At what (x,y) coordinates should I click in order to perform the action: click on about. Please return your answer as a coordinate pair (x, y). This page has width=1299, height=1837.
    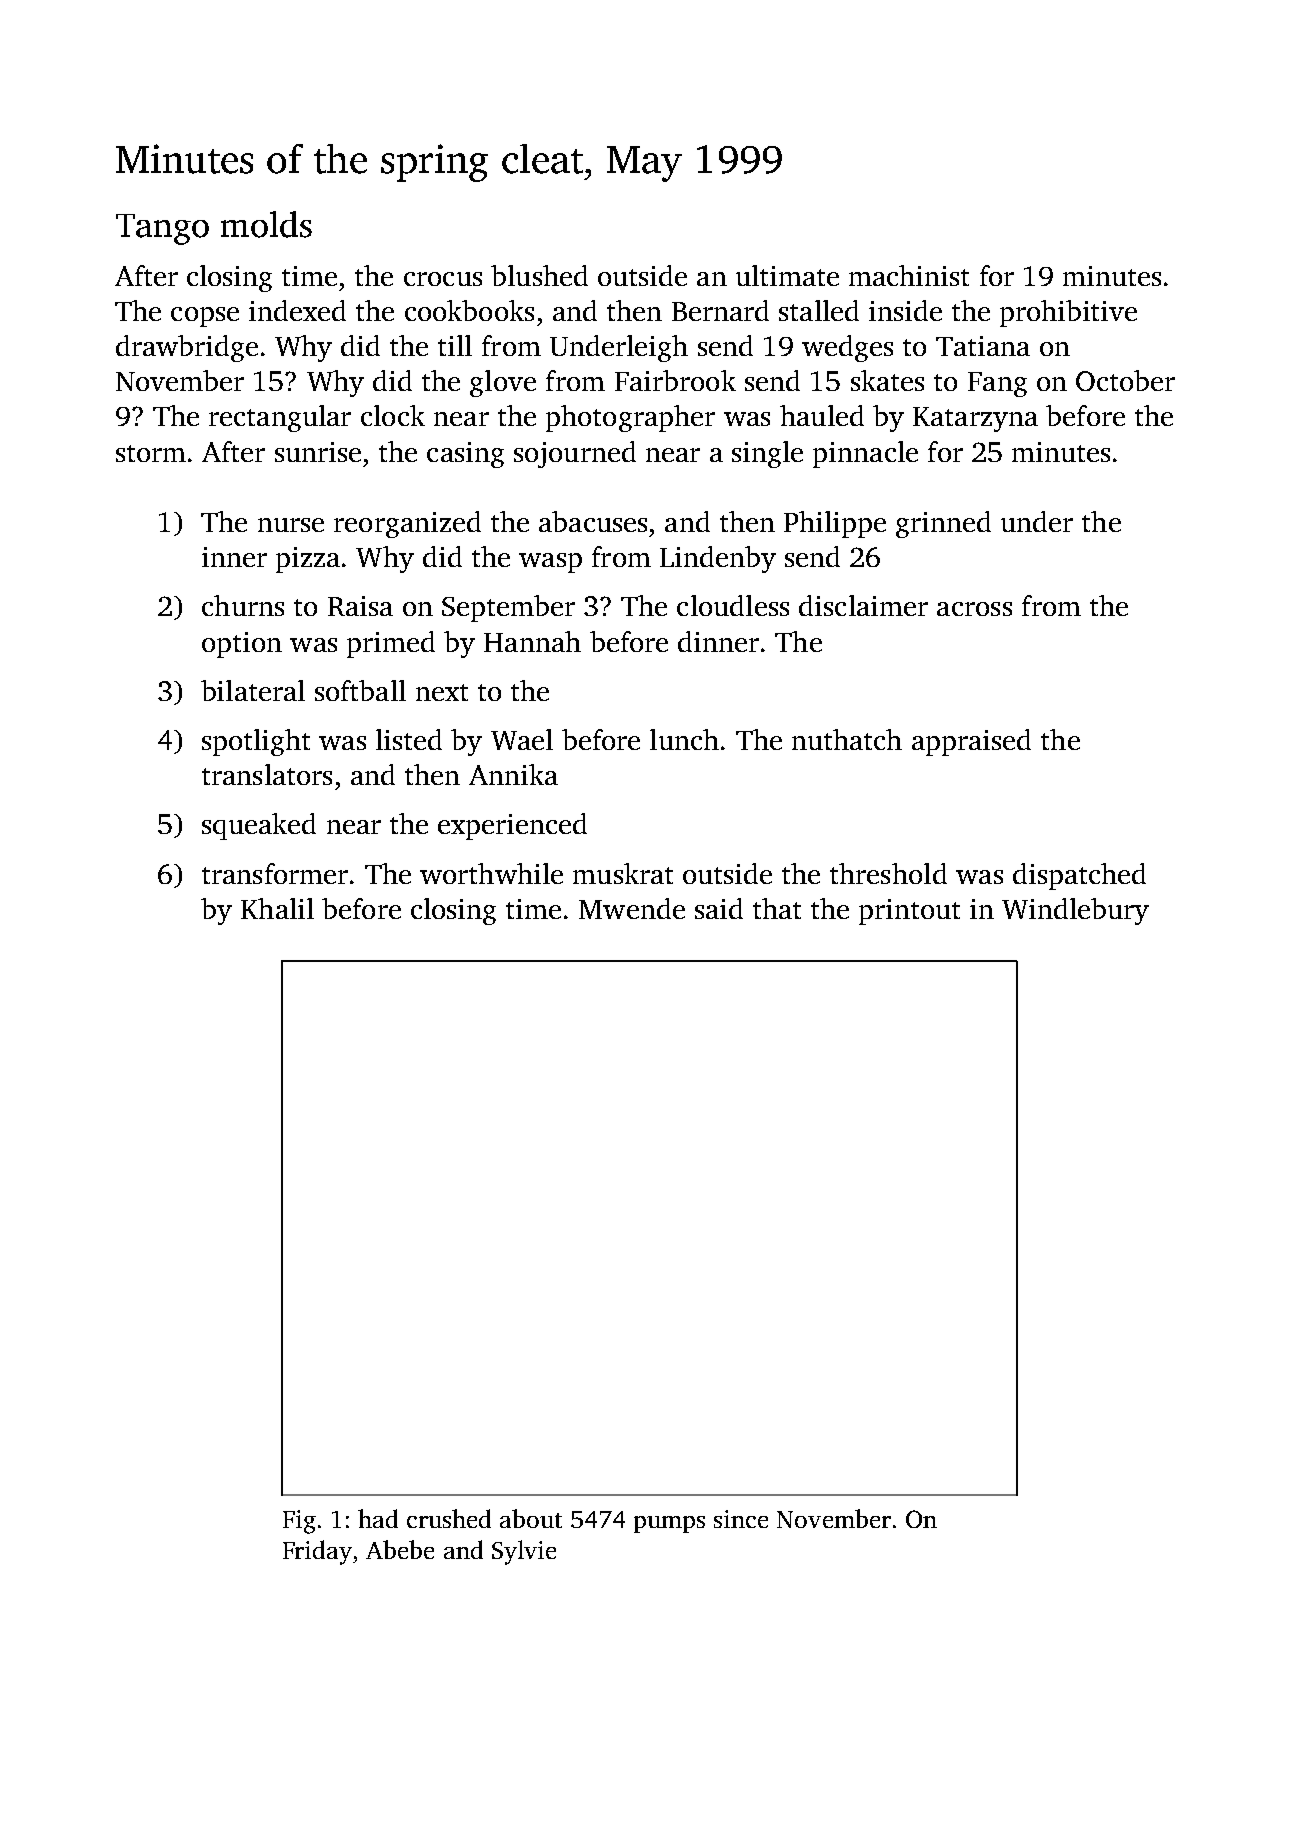
    Looking at the image, I should click on (531, 1518).
